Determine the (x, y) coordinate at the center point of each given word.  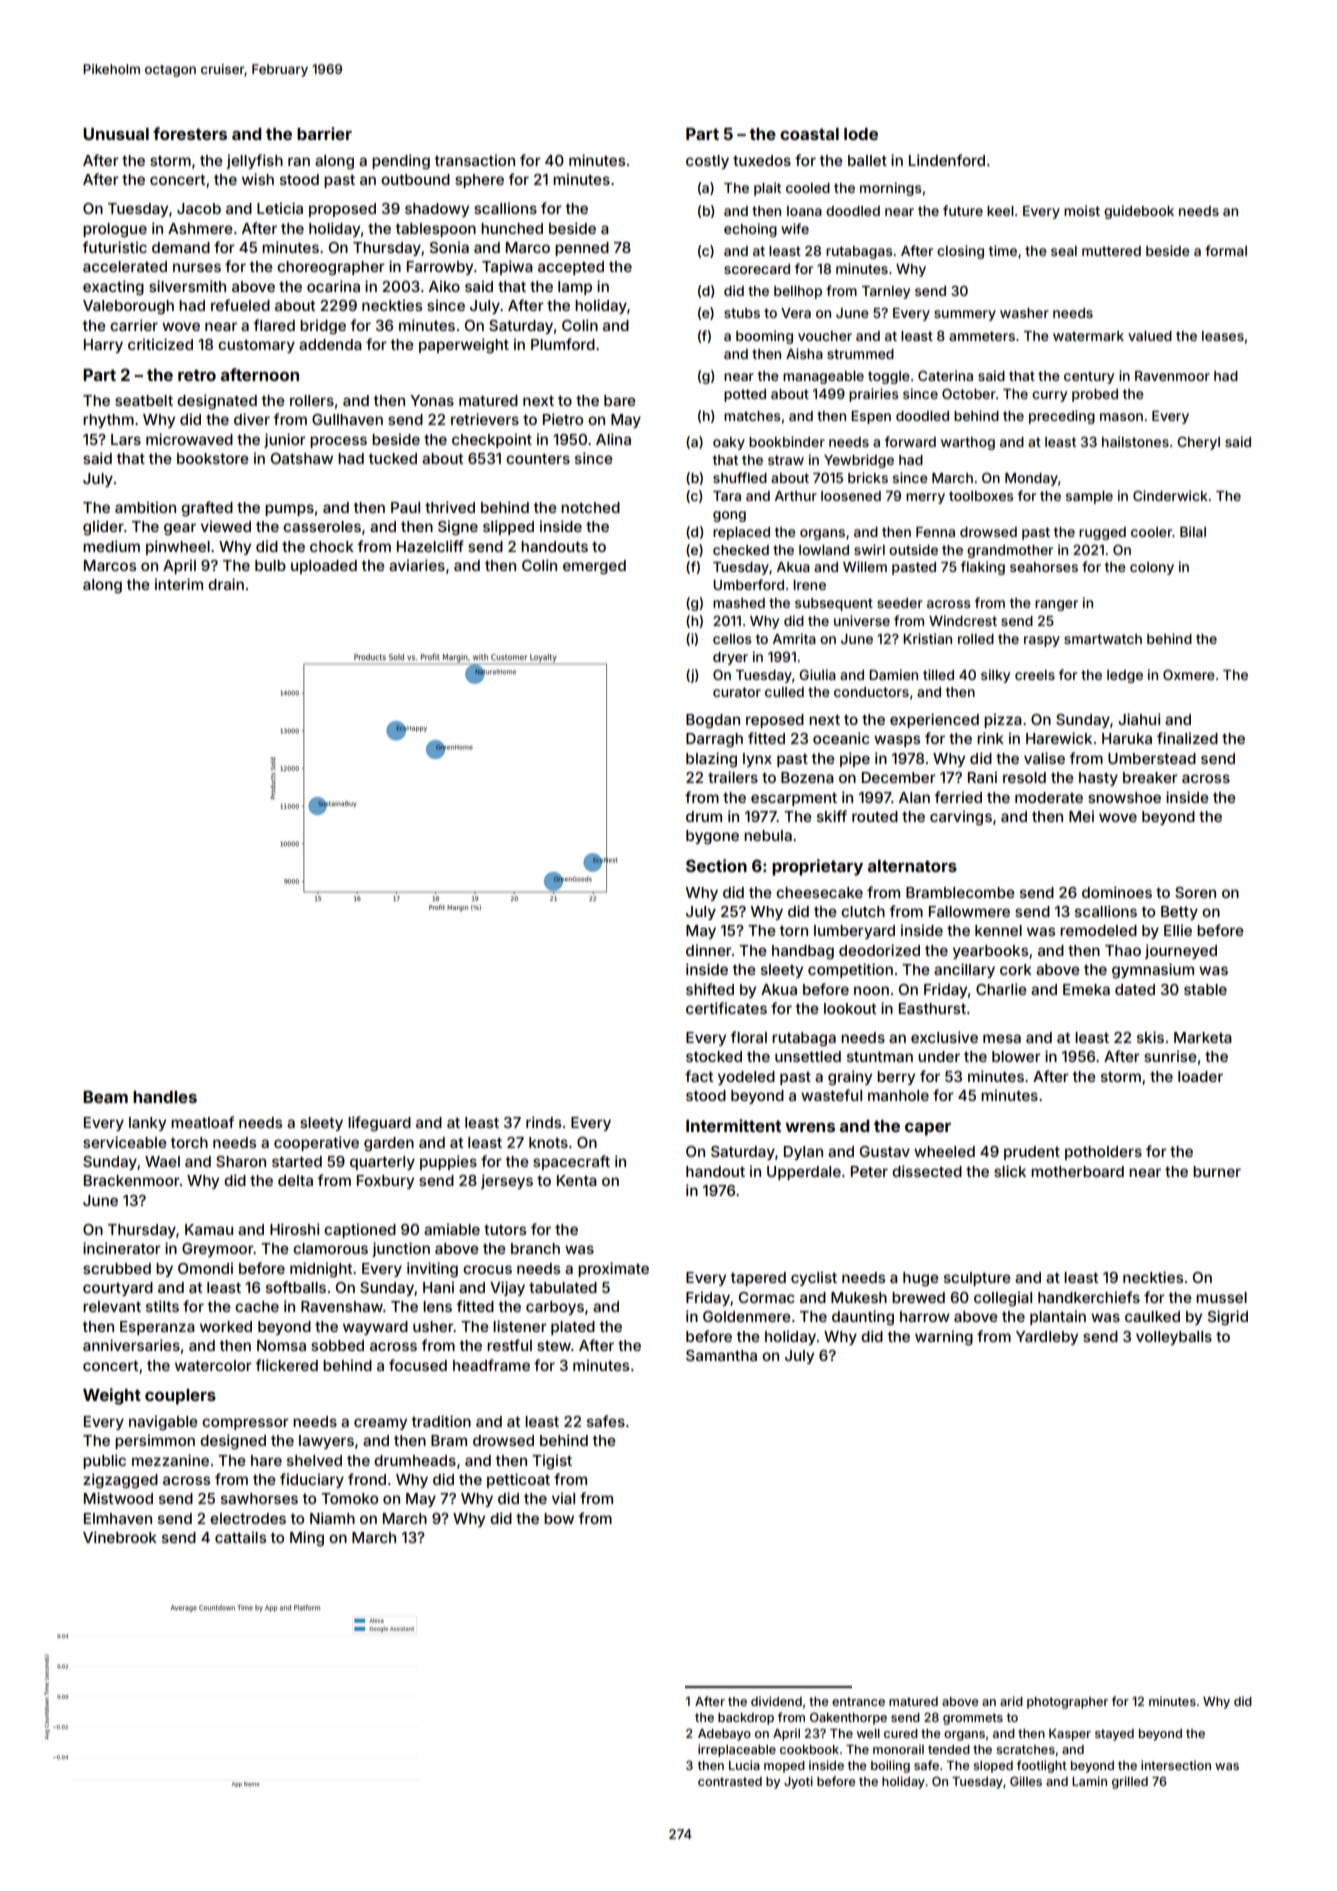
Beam (105, 1097)
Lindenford (947, 160)
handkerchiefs (1089, 1297)
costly (707, 162)
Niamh (332, 1518)
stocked (714, 1056)
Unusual (116, 134)
